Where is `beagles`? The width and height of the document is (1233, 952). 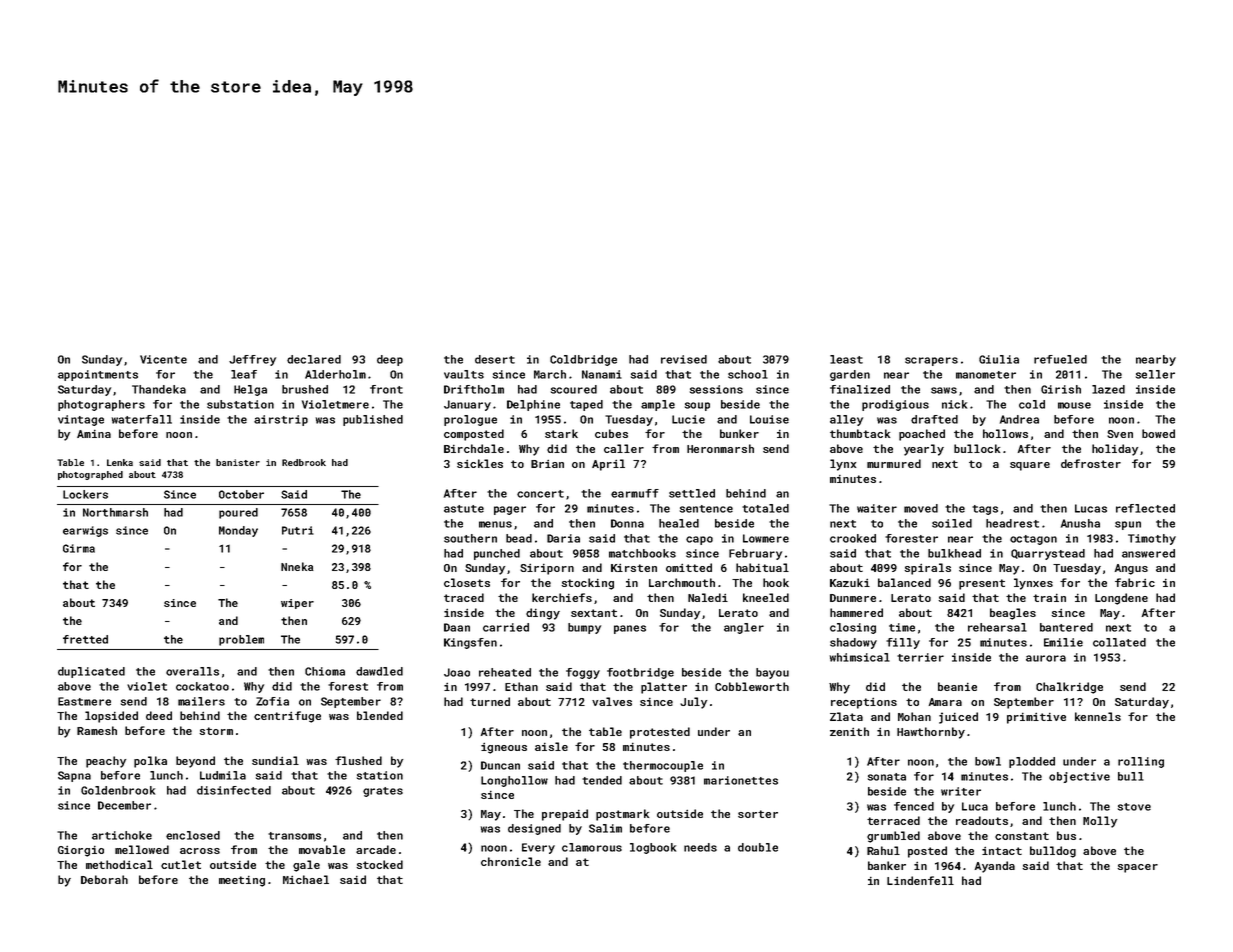 beagles is located at coordinates (1013, 614).
